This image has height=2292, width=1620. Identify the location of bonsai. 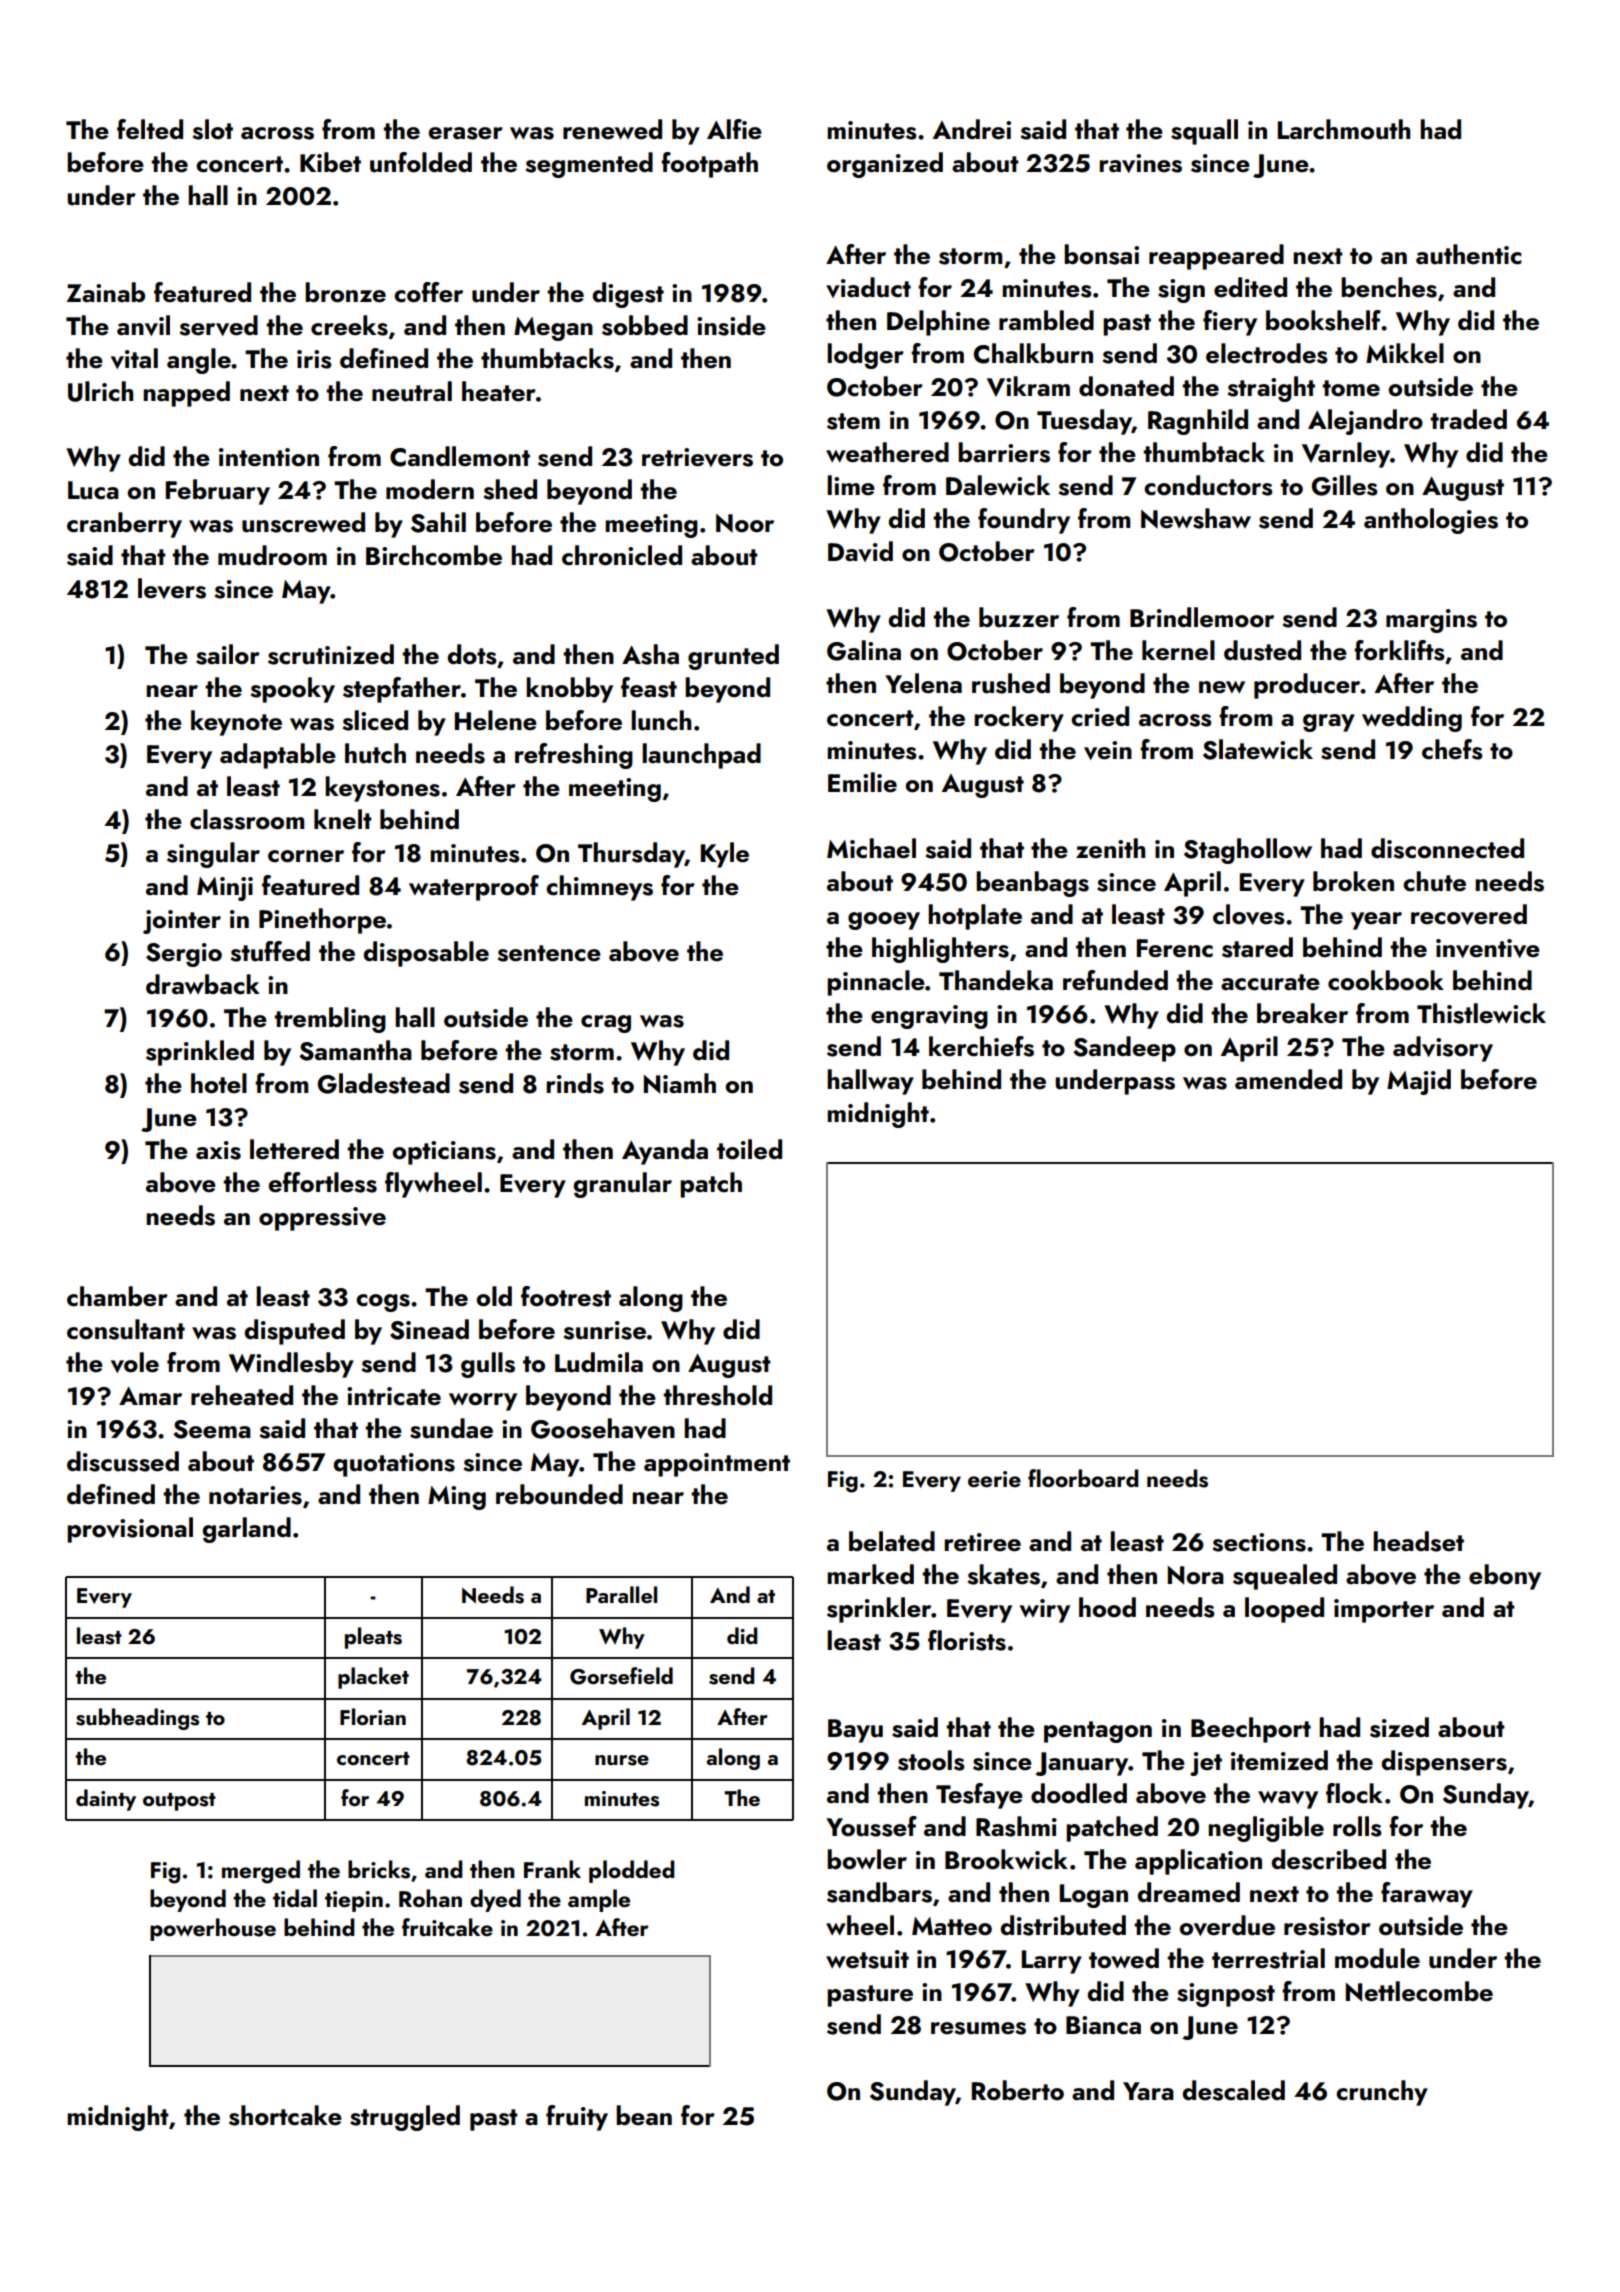
(1101, 254).
